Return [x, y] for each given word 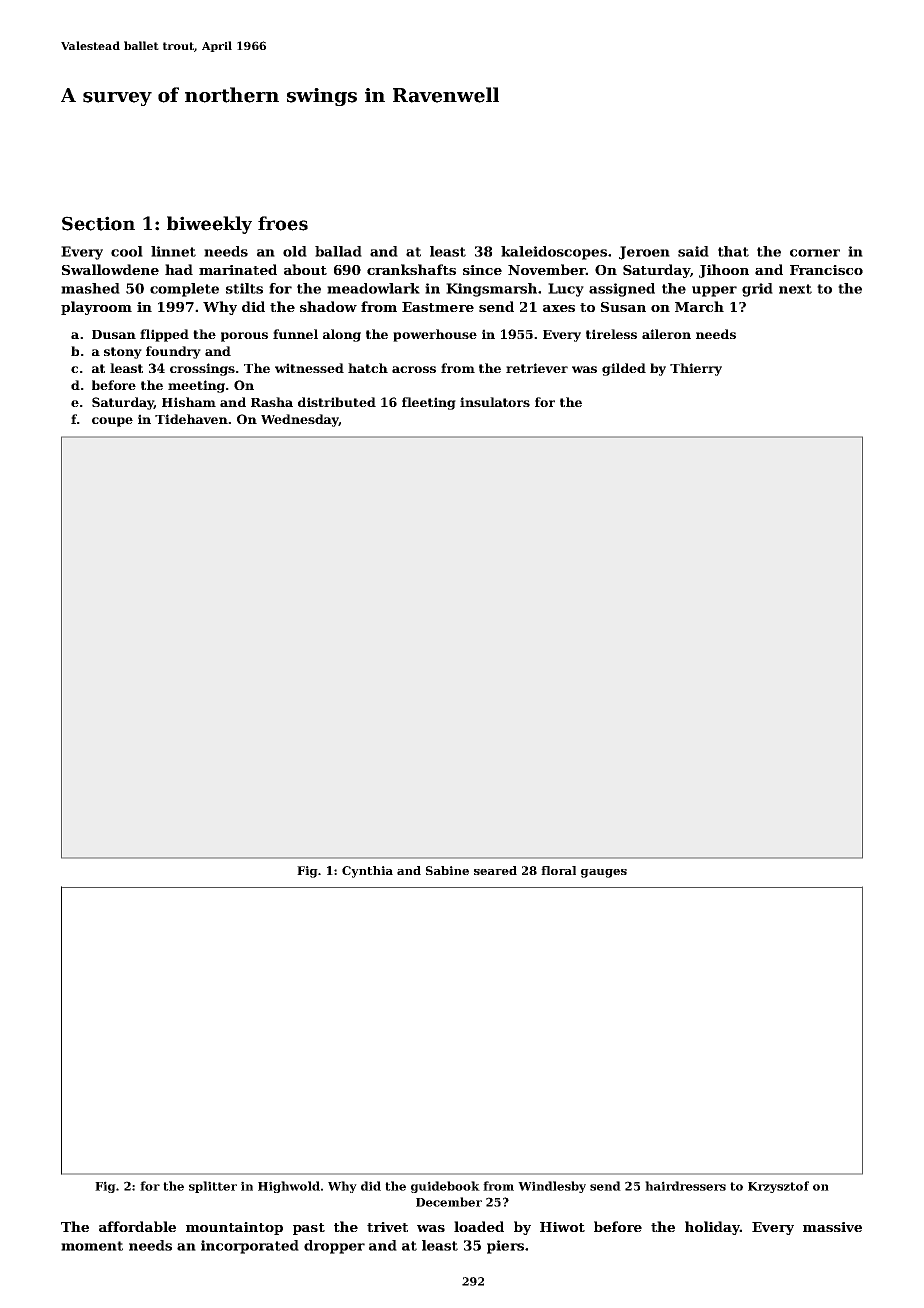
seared [495, 870]
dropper [334, 1247]
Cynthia [367, 872]
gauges [604, 873]
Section [98, 223]
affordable [137, 1226]
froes [283, 223]
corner [815, 253]
